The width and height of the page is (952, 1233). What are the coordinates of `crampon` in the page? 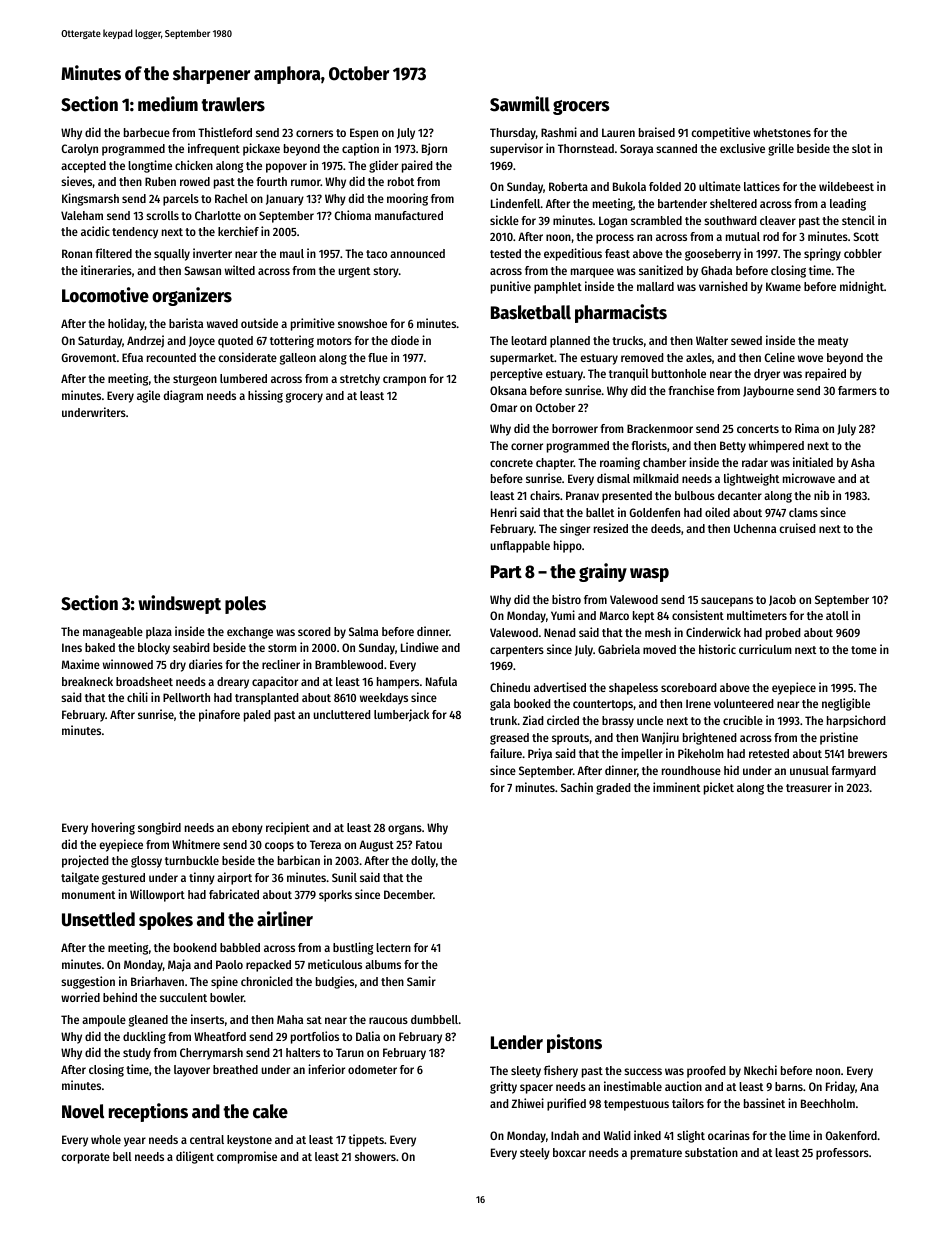 It's located at (404, 381).
